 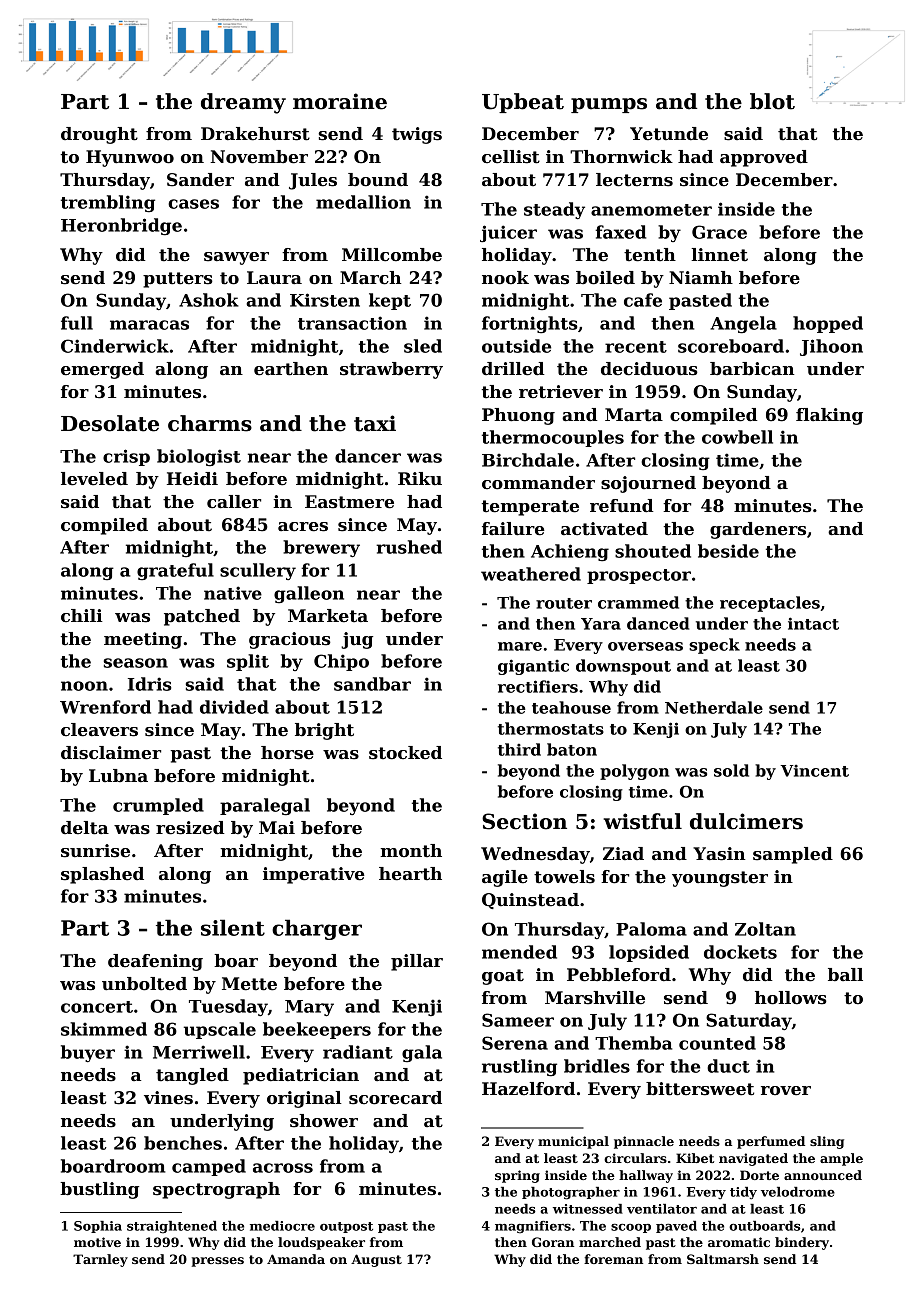 I want to click on youngster, so click(x=720, y=879).
